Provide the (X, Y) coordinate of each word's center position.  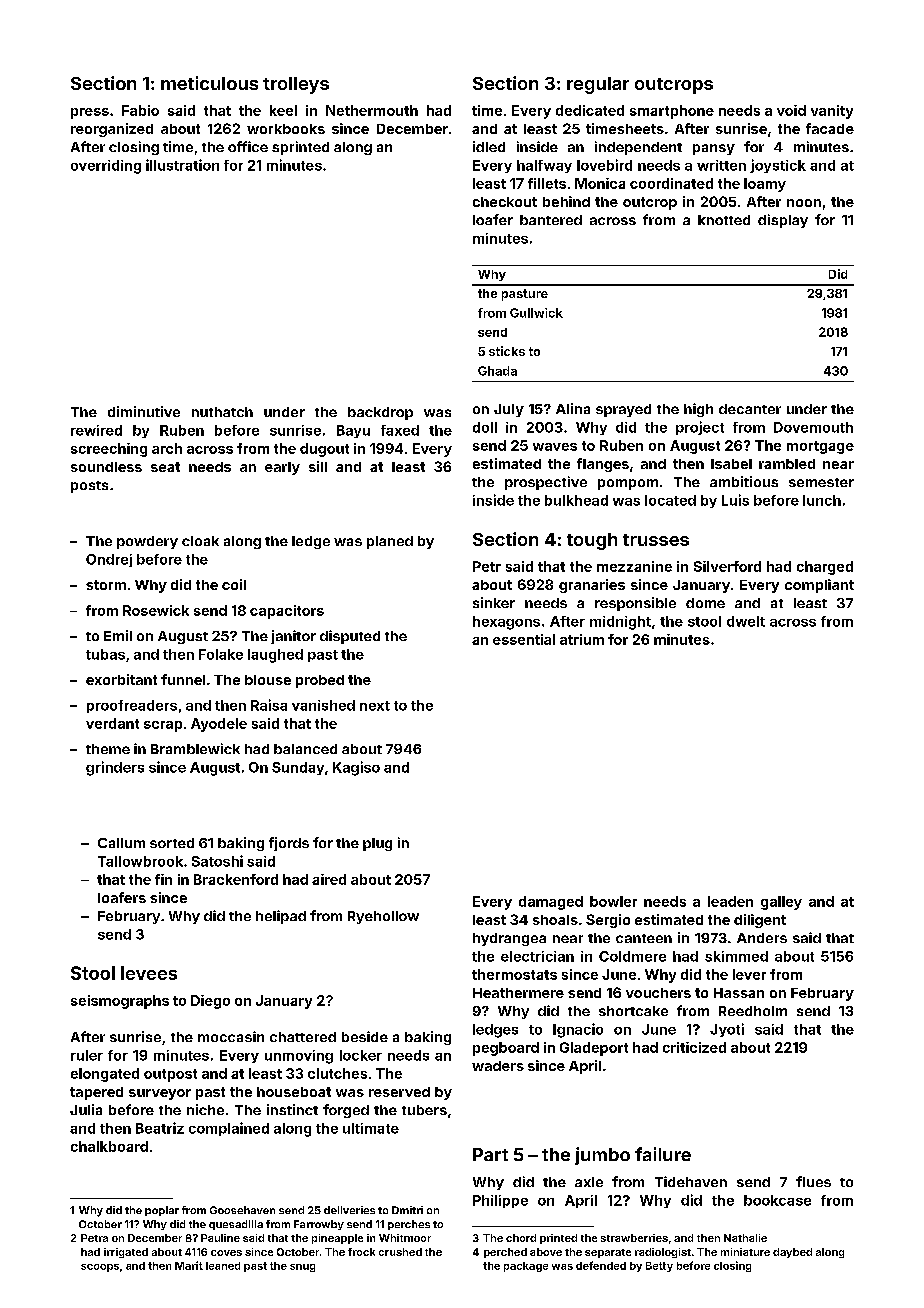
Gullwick (536, 313)
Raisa (269, 705)
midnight (620, 623)
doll (485, 427)
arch (167, 448)
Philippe (500, 1201)
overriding (106, 167)
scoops (100, 1268)
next (375, 706)
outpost (170, 1075)
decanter (750, 409)
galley (781, 903)
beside (365, 1036)
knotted (724, 220)
